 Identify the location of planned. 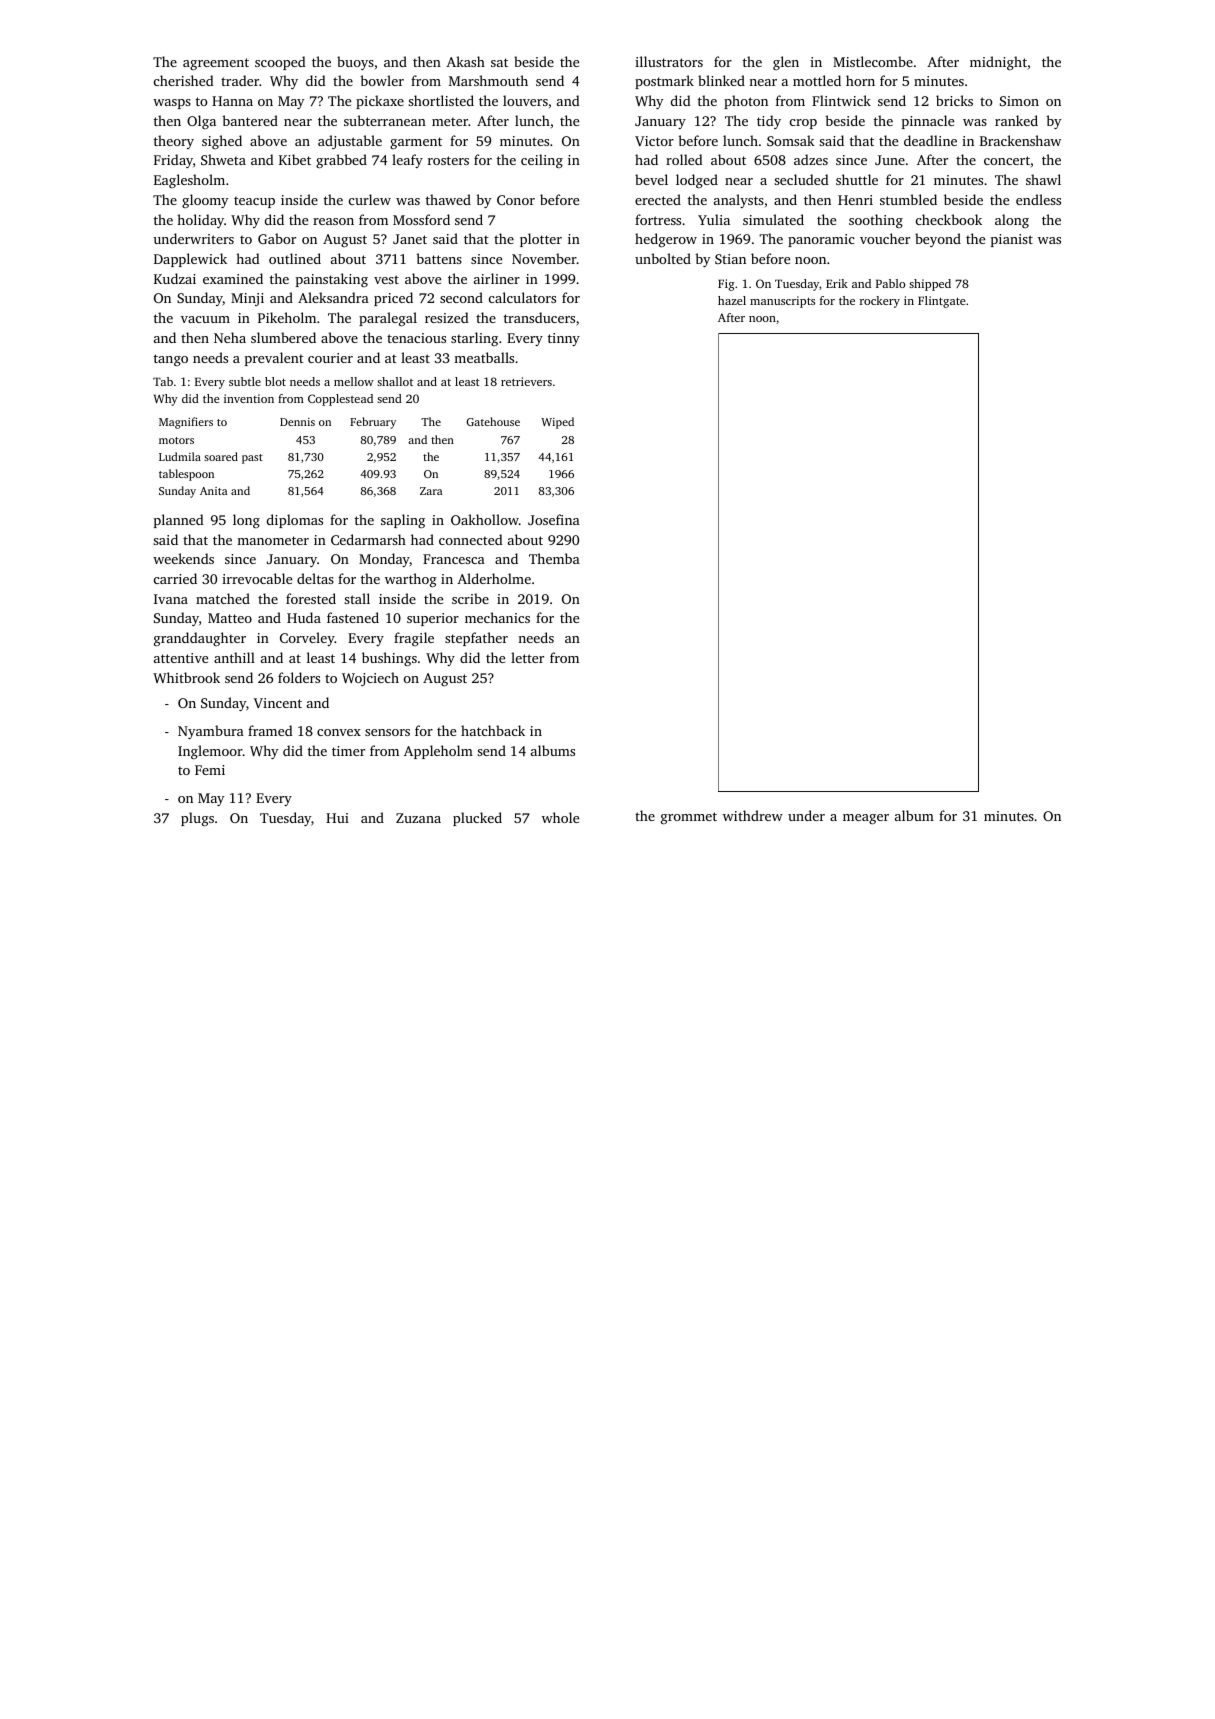
(179, 521).
